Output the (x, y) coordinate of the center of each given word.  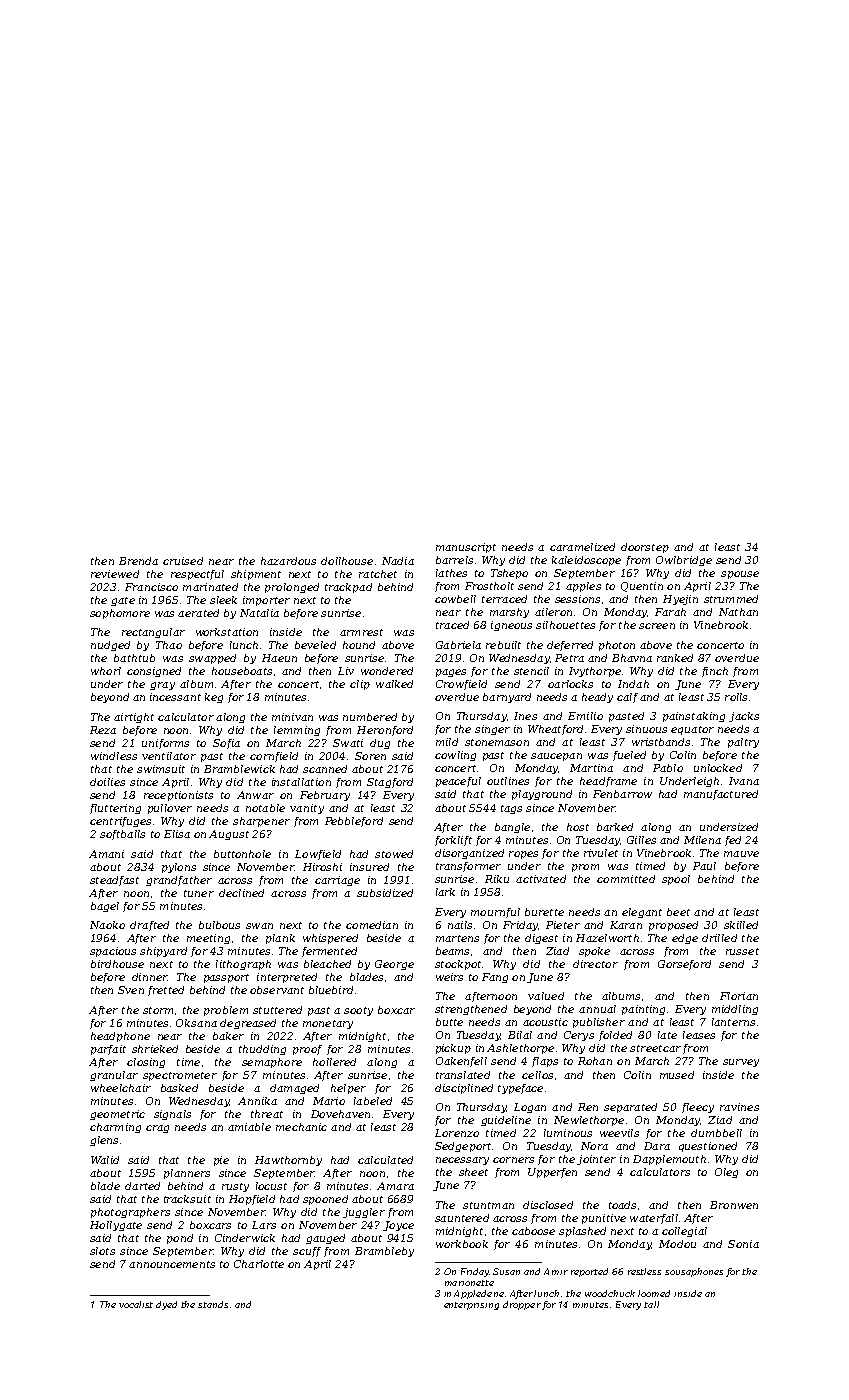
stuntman (488, 1205)
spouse (740, 575)
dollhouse (347, 561)
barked (615, 827)
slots (102, 1251)
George (394, 965)
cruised (183, 561)
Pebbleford (354, 822)
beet (678, 912)
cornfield (274, 757)
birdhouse (117, 964)
